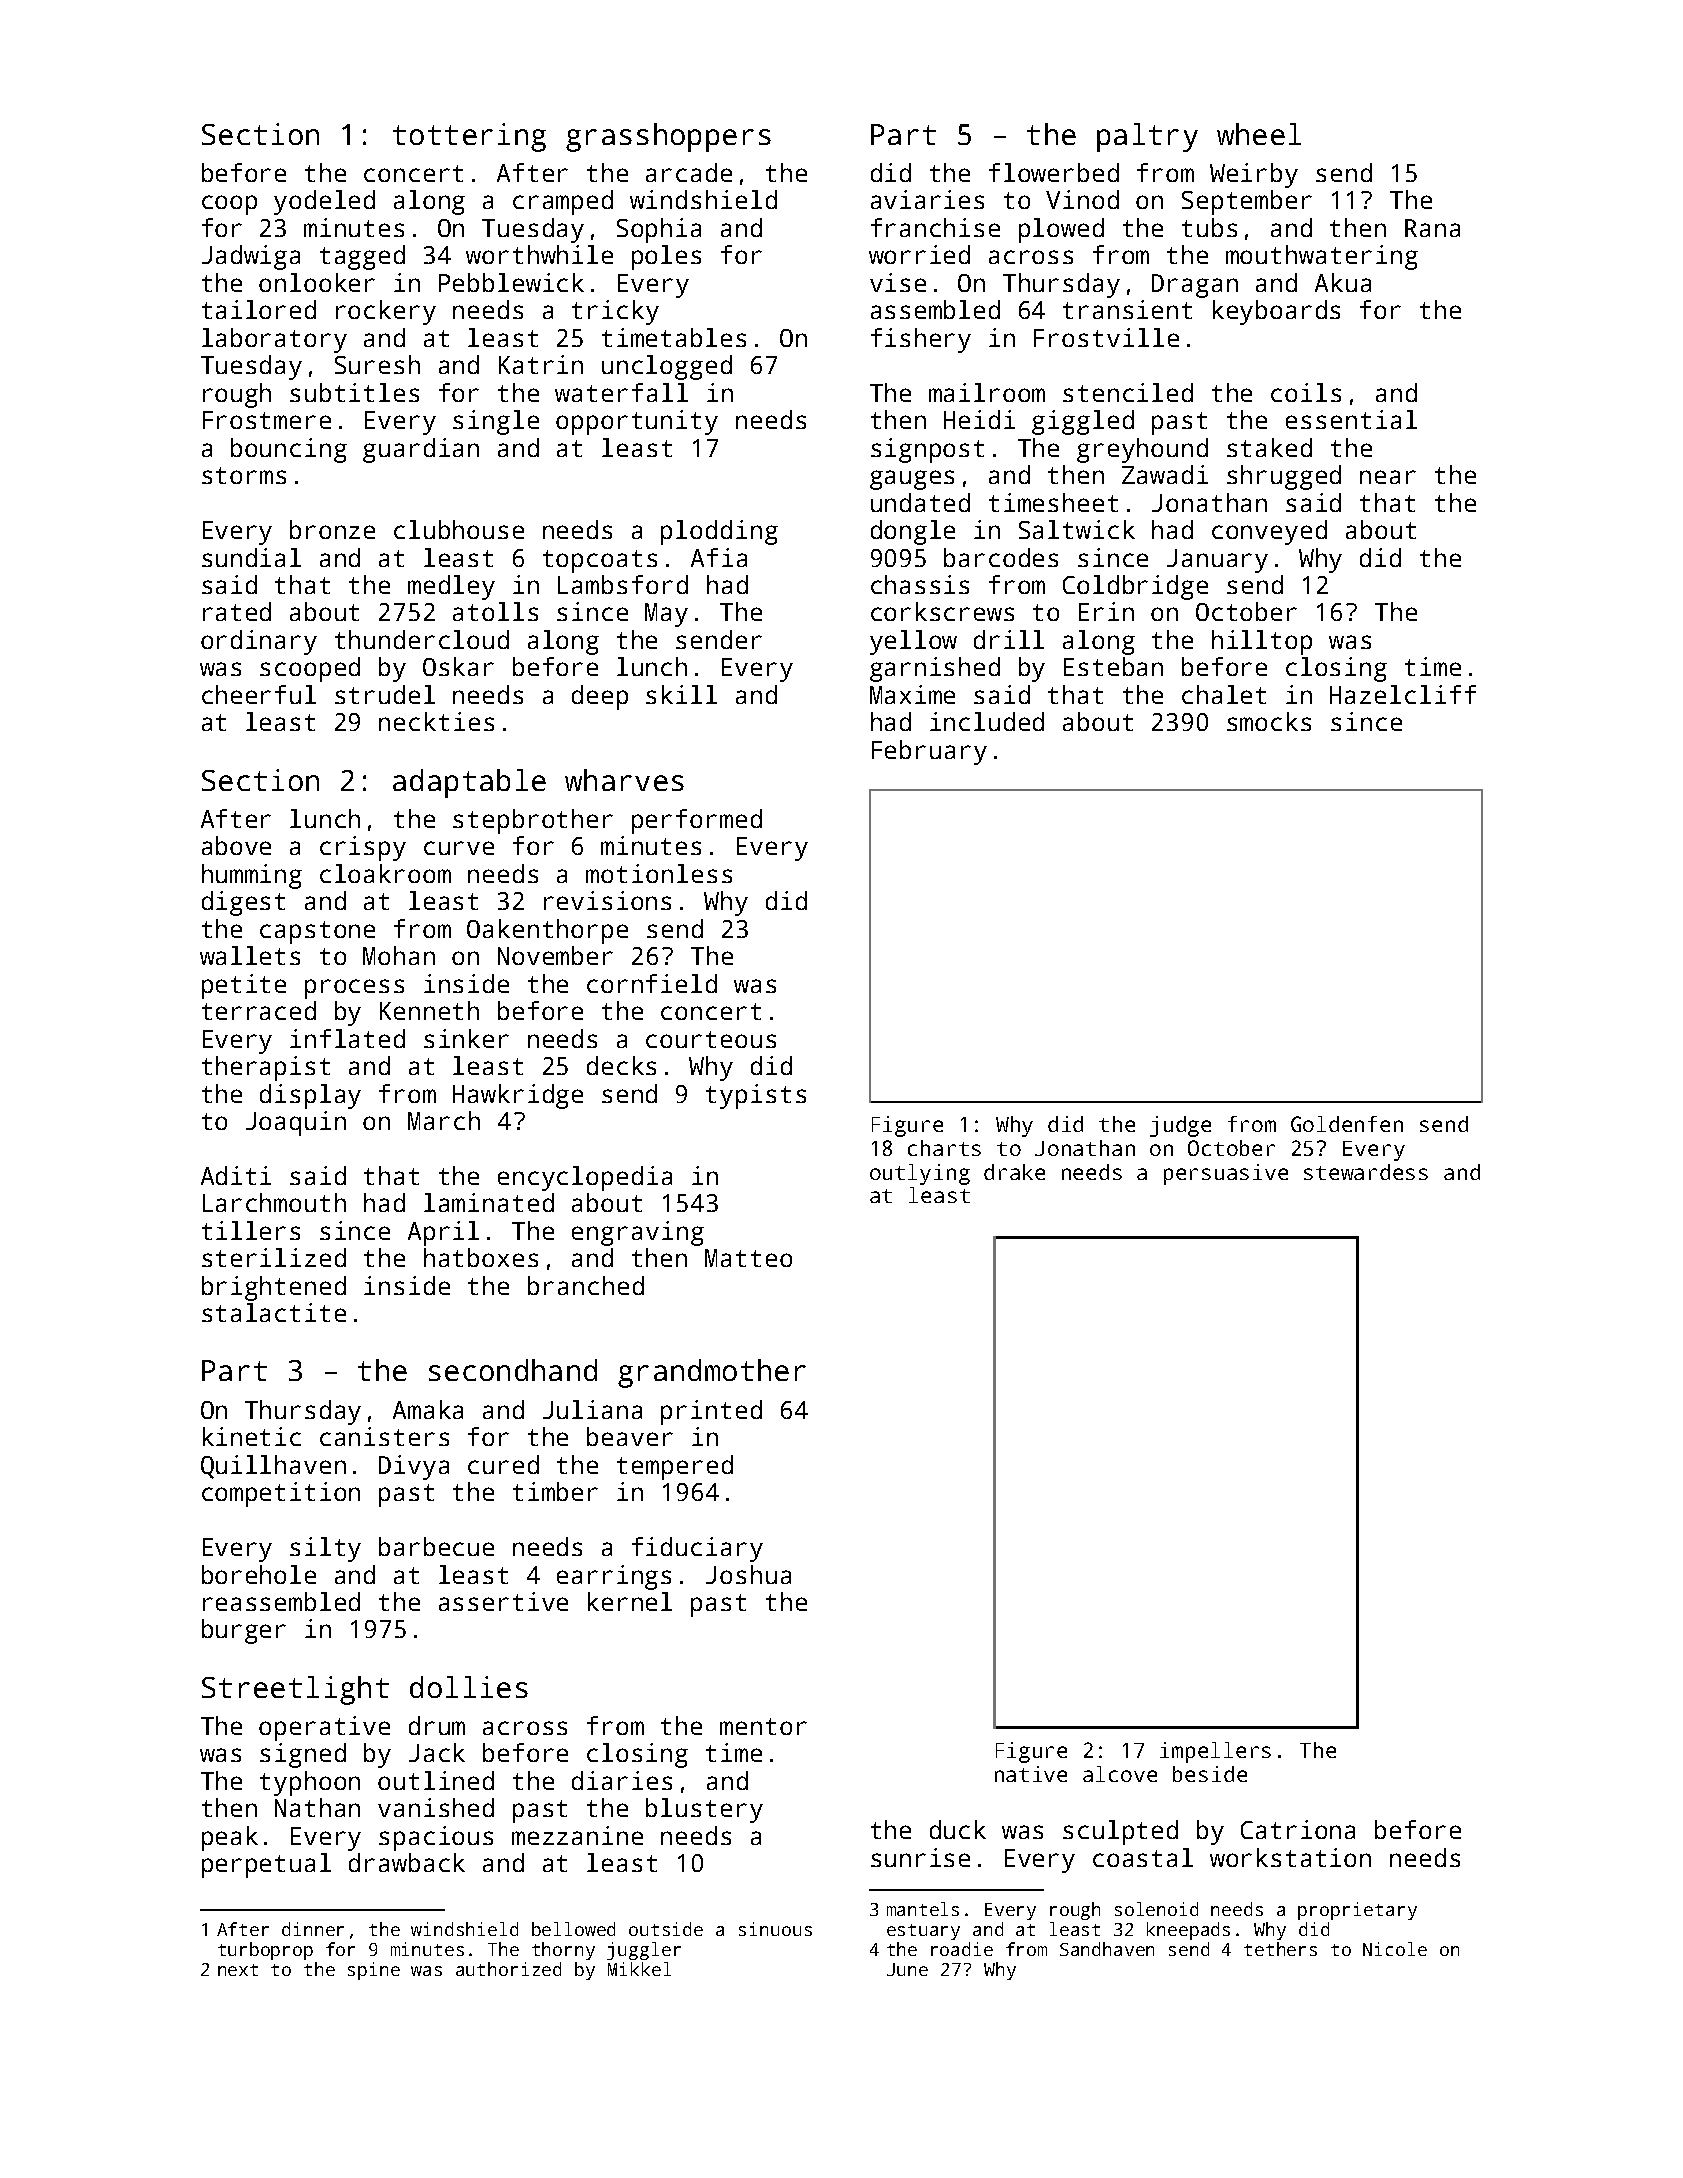 The height and width of the page is (2178, 1683). I want to click on Joshua, so click(748, 1574).
